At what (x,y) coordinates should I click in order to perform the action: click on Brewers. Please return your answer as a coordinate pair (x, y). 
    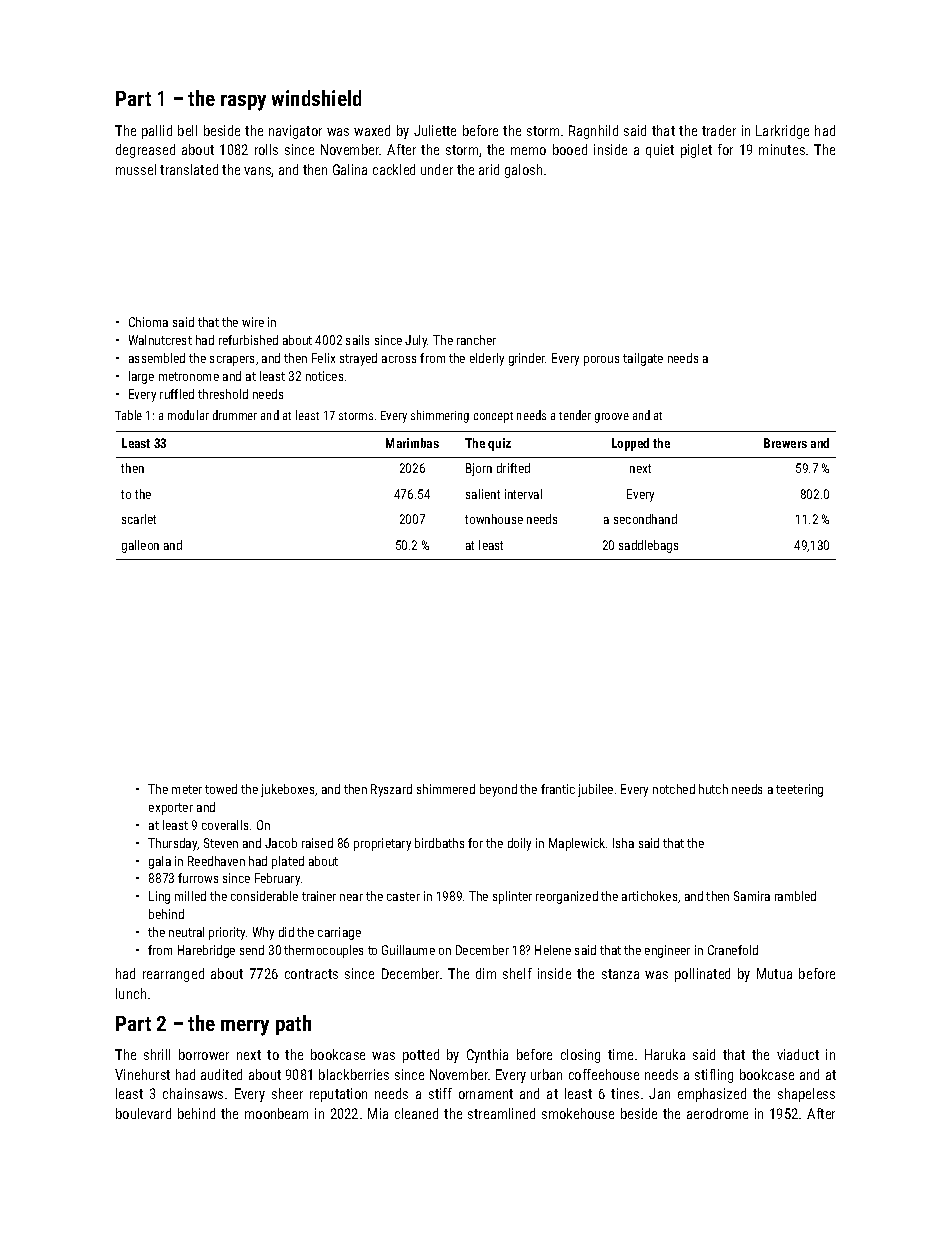
    Looking at the image, I should click on (785, 443).
